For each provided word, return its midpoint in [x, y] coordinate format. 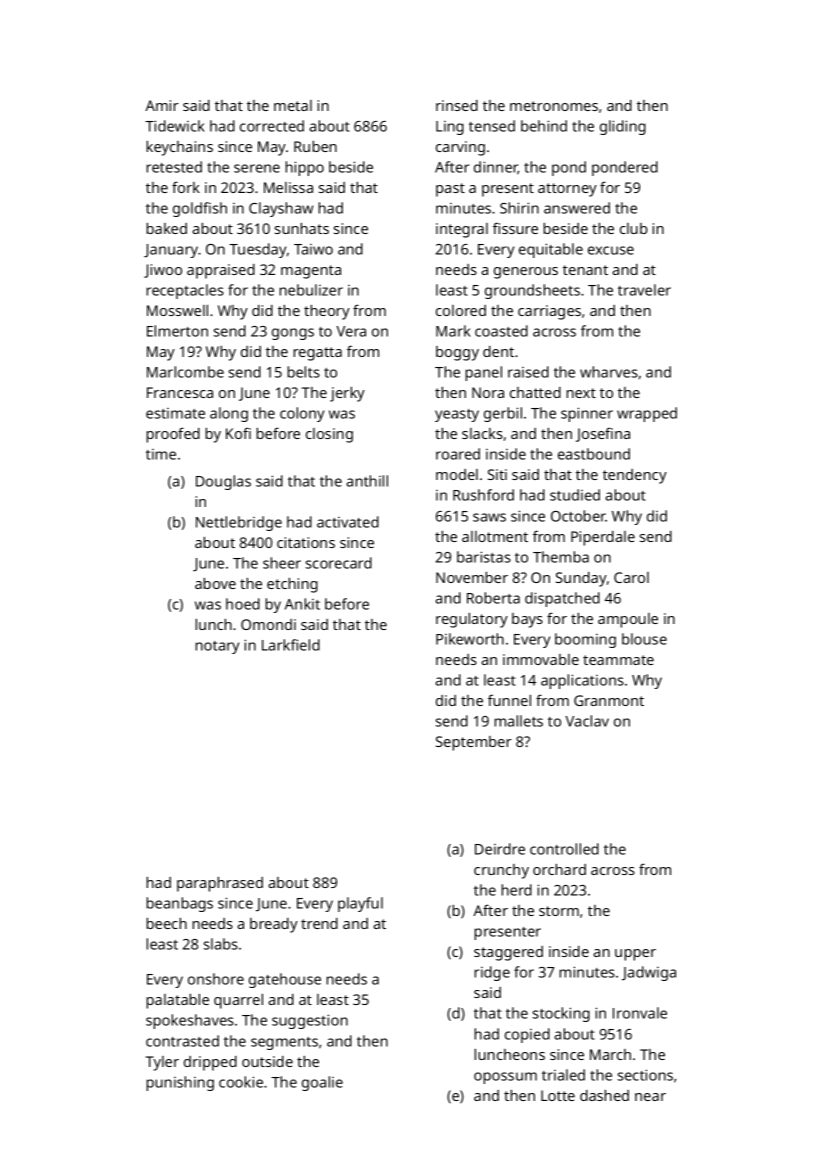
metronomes [554, 106]
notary [217, 647]
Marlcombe [185, 372]
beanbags [179, 904]
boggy [457, 353]
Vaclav [587, 721]
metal [293, 105]
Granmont [609, 700]
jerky [347, 394]
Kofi [238, 433]
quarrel [238, 1001]
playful [360, 904]
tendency [635, 476]
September [474, 743]
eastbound [594, 454]
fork [186, 187]
